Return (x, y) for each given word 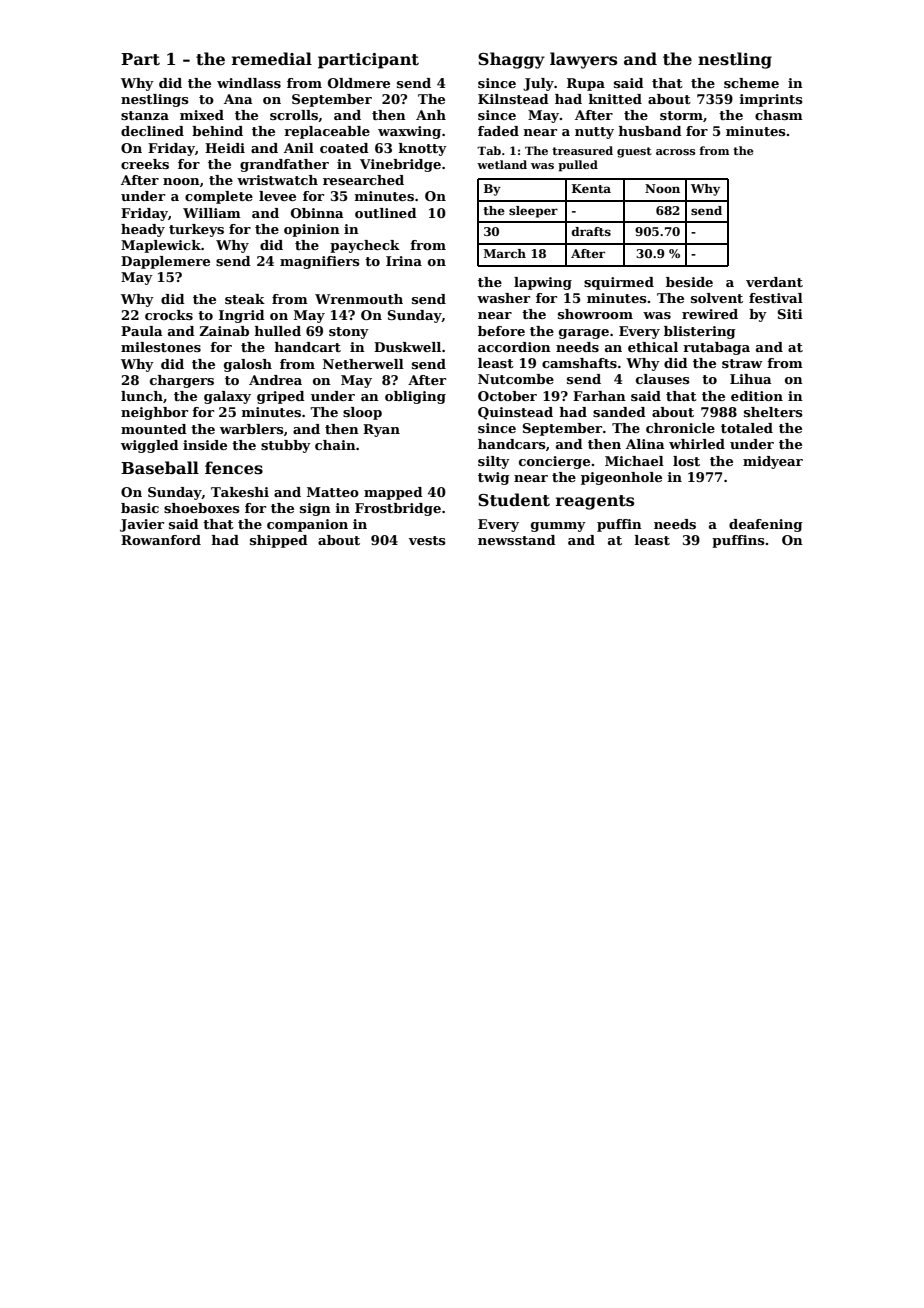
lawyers (583, 60)
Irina (404, 261)
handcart (308, 347)
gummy (558, 527)
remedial (272, 59)
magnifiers (320, 262)
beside (689, 282)
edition (757, 396)
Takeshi (240, 492)
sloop (362, 413)
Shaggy (511, 60)
